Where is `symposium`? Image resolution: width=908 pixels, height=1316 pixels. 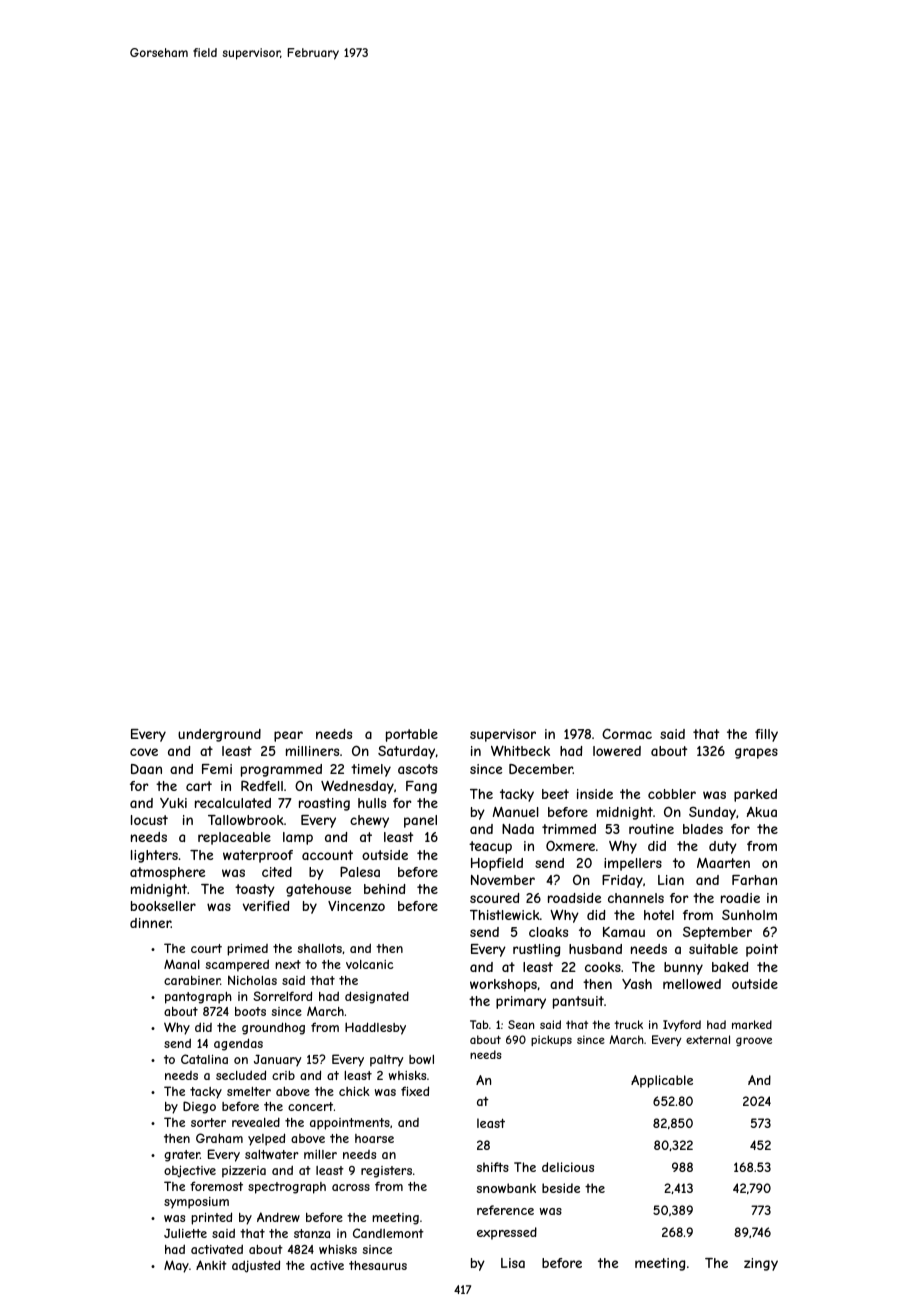
symposium is located at coordinates (196, 1203).
